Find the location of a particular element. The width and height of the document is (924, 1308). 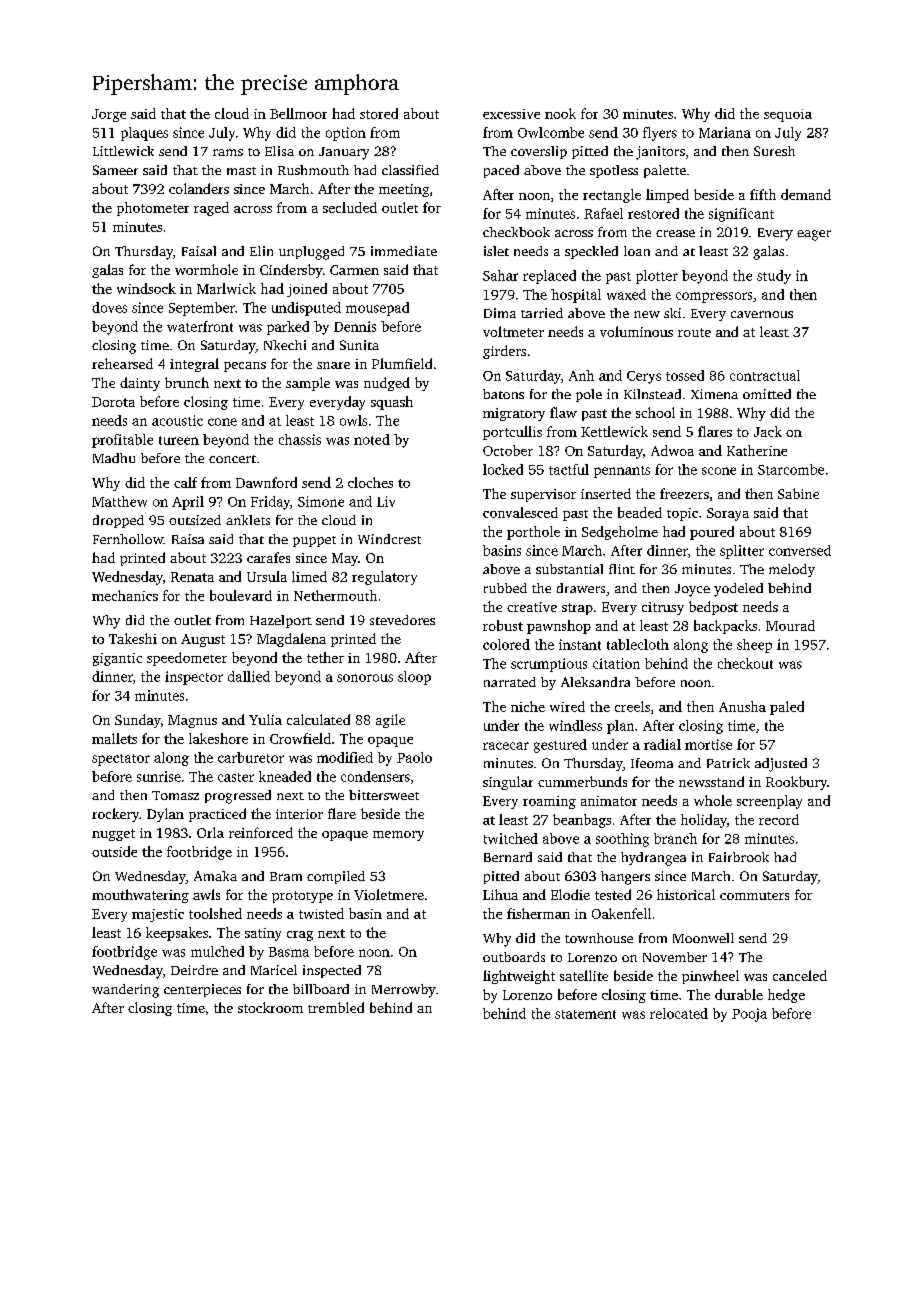

Jorge is located at coordinates (109, 115).
